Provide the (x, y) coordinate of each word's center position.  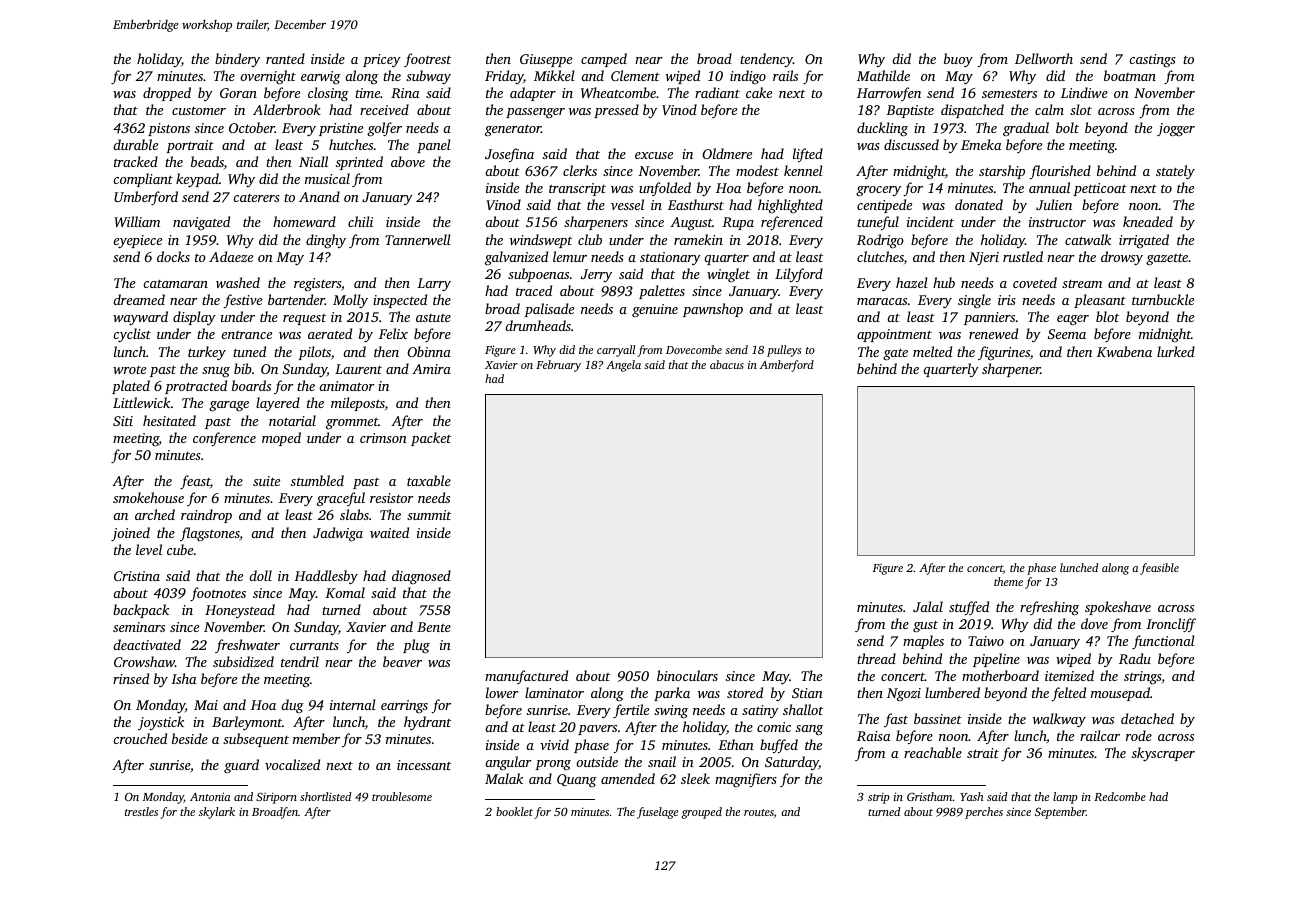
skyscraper (1163, 754)
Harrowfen (889, 94)
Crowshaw (144, 661)
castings (1152, 60)
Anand (319, 196)
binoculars (687, 675)
